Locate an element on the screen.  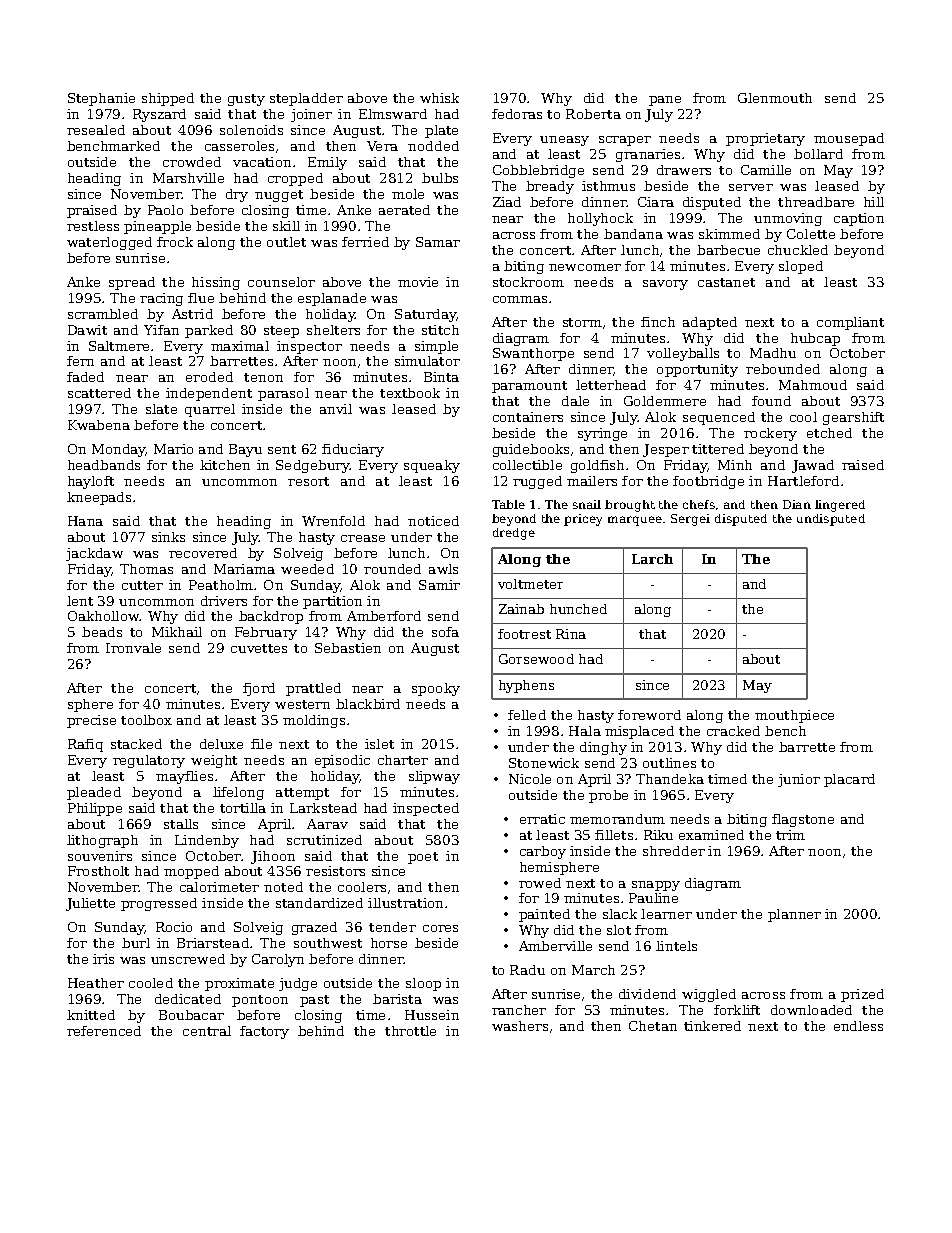
scattered is located at coordinates (99, 393).
